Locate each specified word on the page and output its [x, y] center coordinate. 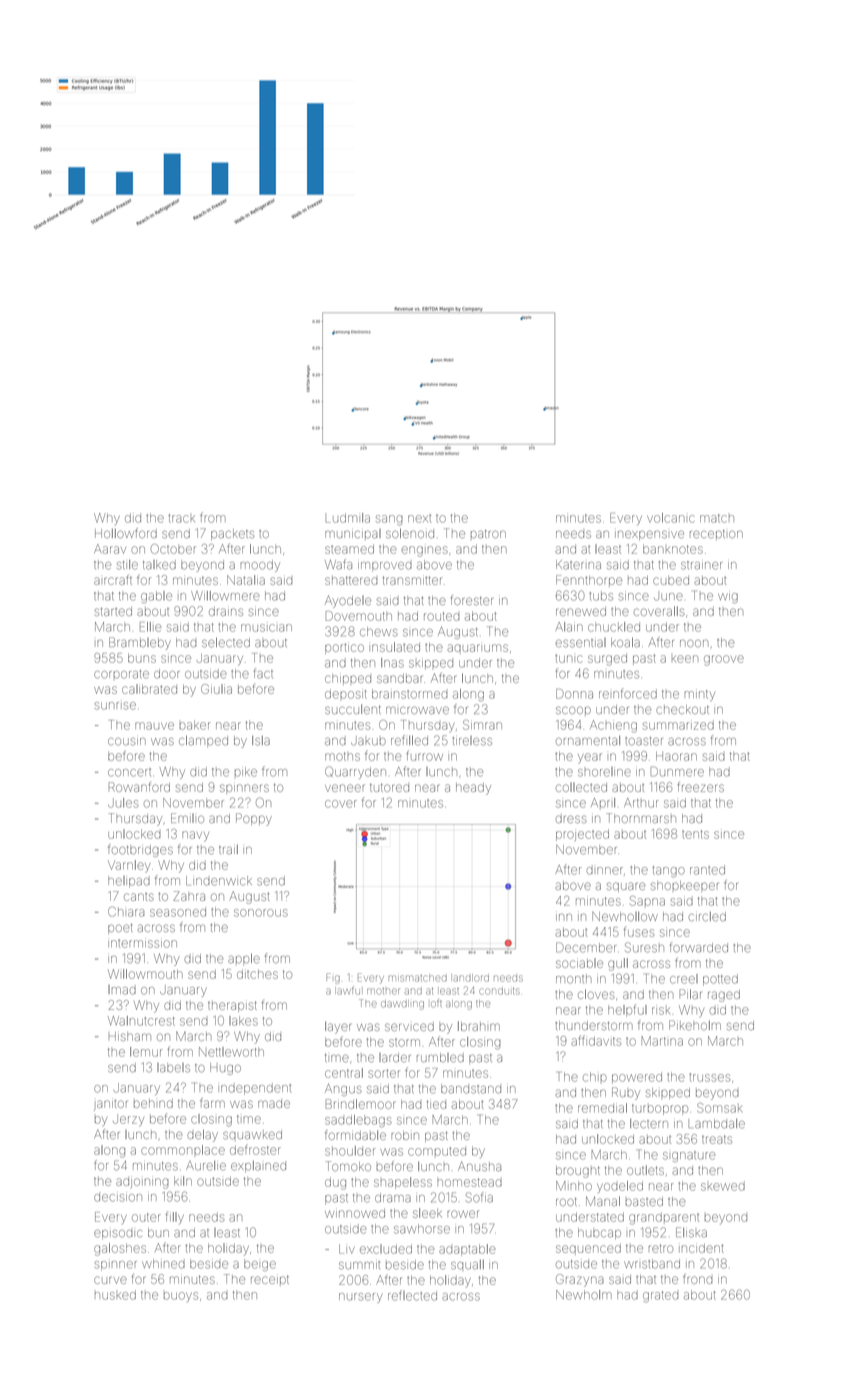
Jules [123, 803]
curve [110, 1280]
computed [437, 1151]
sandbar [399, 678]
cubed [671, 580]
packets [232, 534]
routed [441, 616]
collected [581, 787]
